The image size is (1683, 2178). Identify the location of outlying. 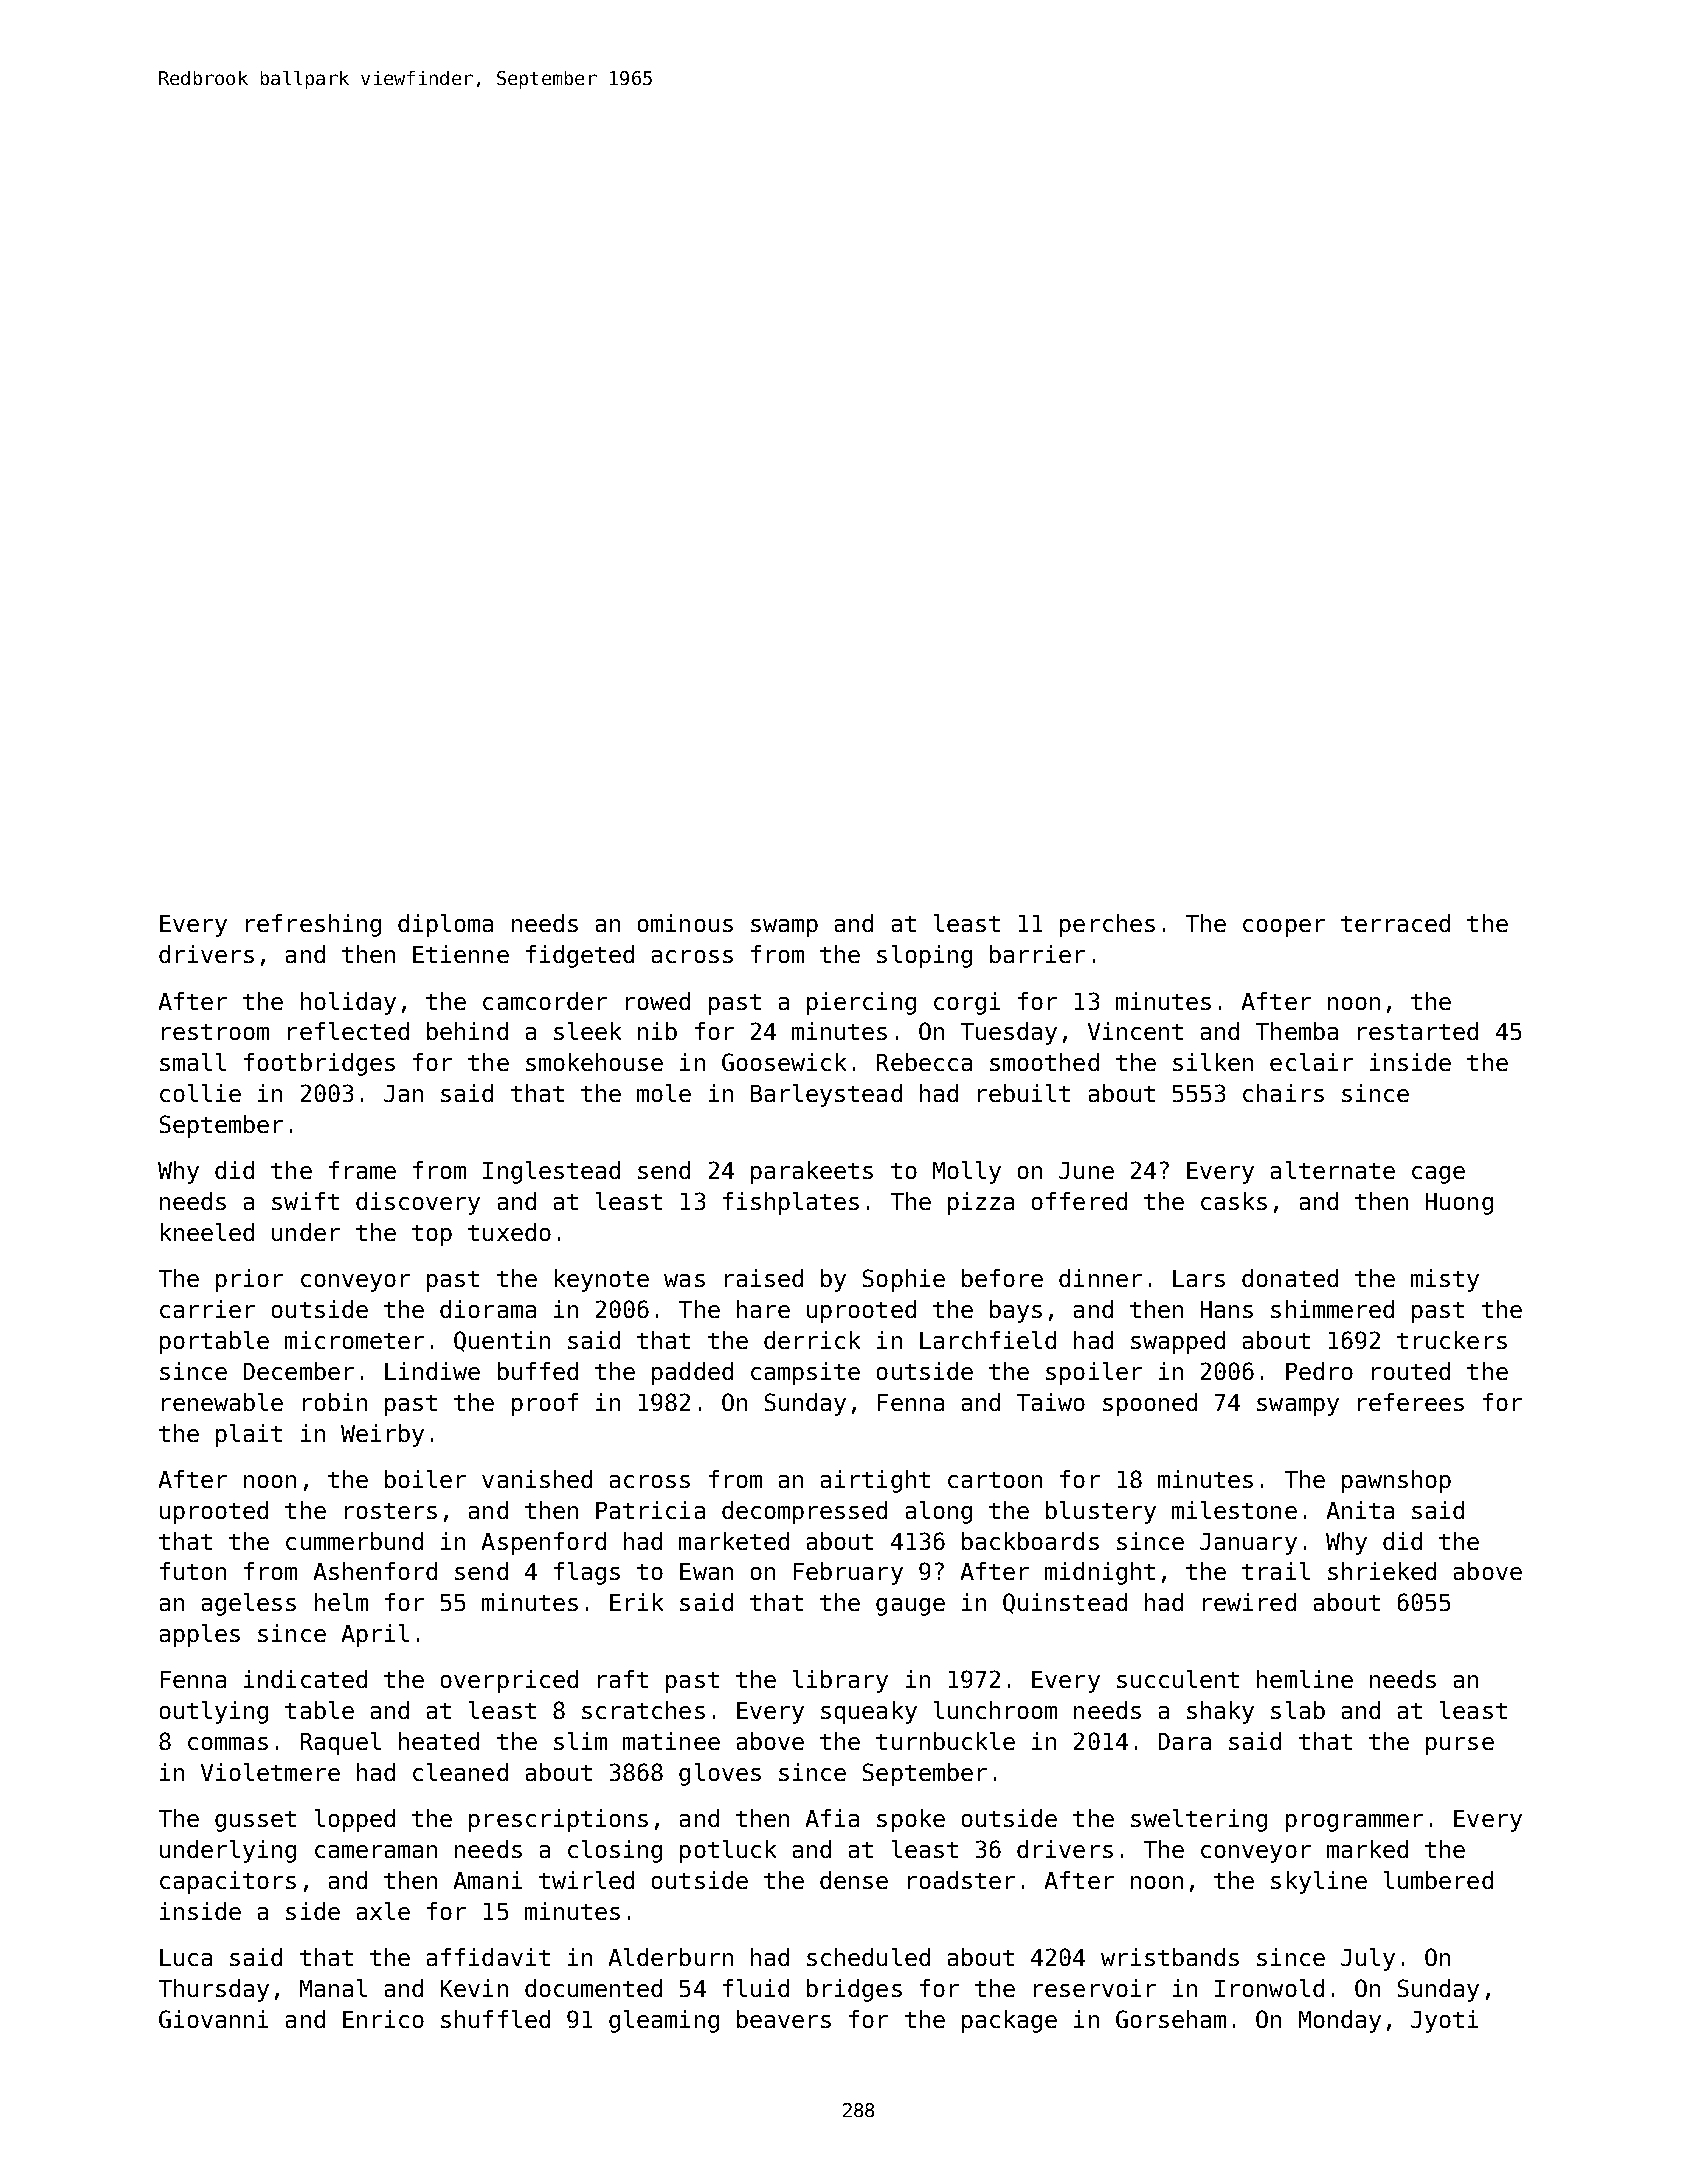
(214, 1712).
